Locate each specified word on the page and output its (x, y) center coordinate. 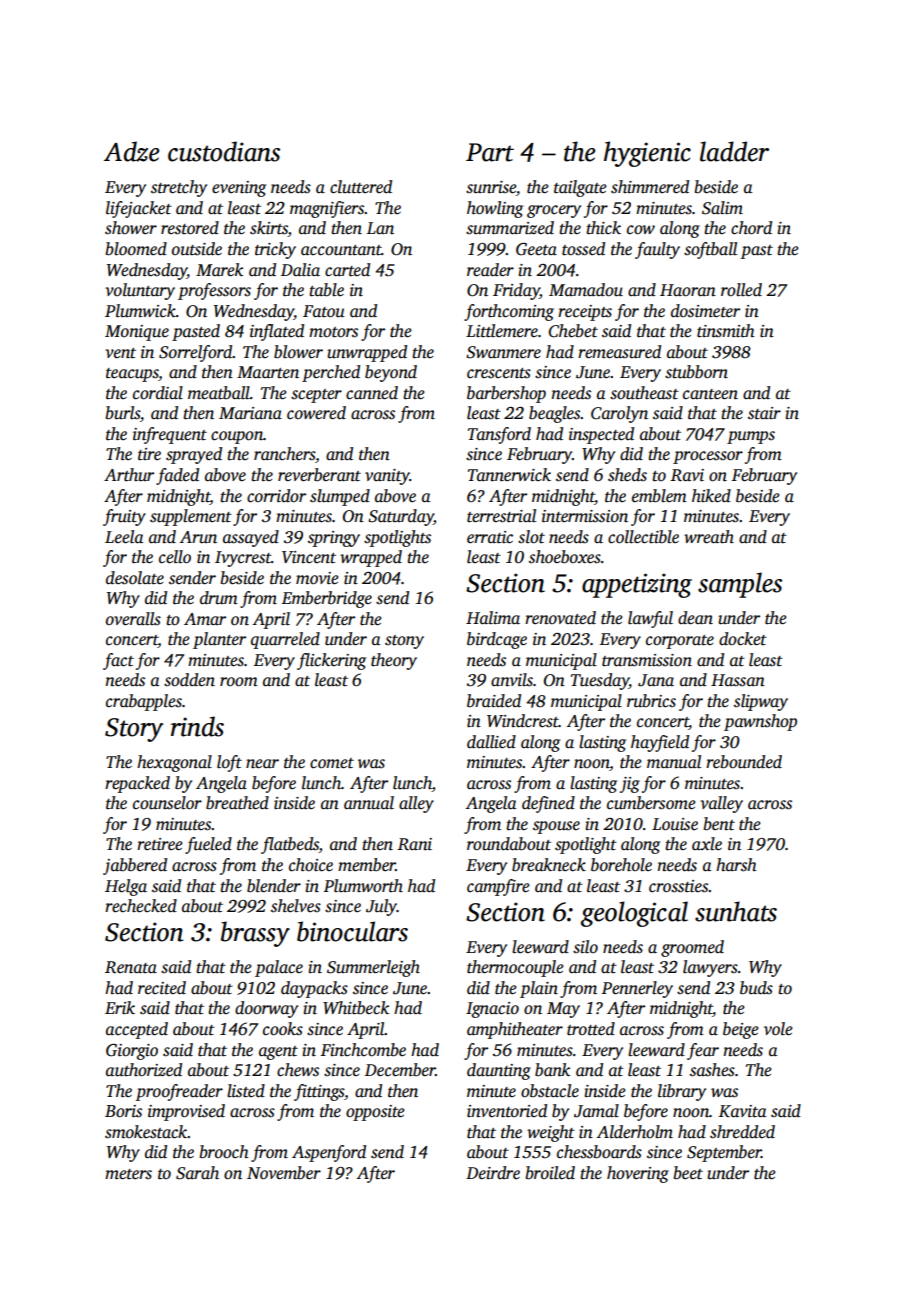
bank (552, 1070)
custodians (224, 151)
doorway (266, 1009)
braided (494, 701)
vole (778, 1029)
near (262, 764)
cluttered (361, 187)
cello (175, 557)
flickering (331, 661)
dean (695, 618)
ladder (734, 151)
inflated (277, 332)
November (284, 1173)
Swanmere (503, 352)
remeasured (619, 352)
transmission (647, 660)
